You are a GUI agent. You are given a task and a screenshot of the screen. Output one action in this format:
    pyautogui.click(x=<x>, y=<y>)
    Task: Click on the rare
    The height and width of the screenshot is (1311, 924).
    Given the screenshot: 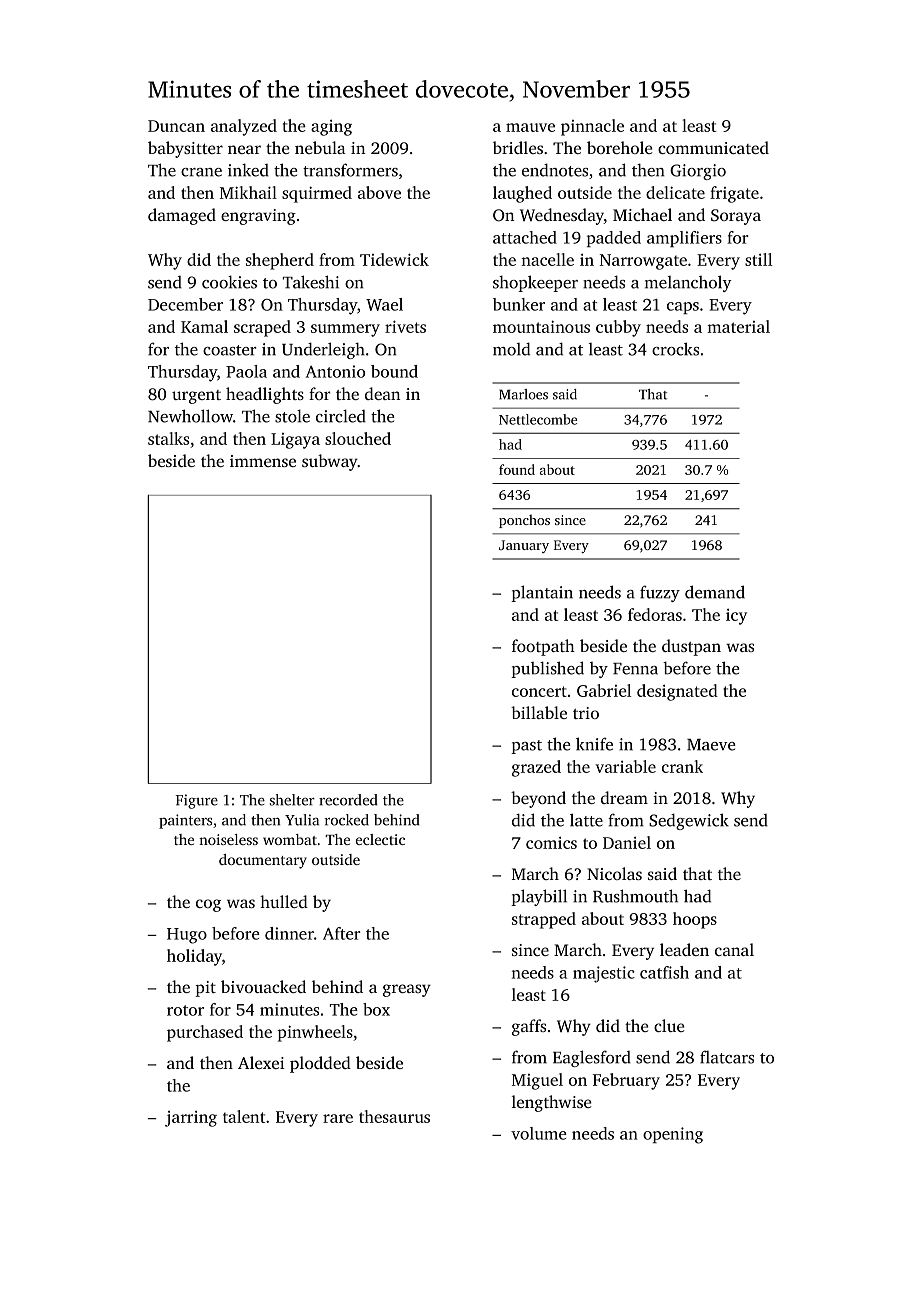 What is the action you would take?
    pyautogui.click(x=338, y=1118)
